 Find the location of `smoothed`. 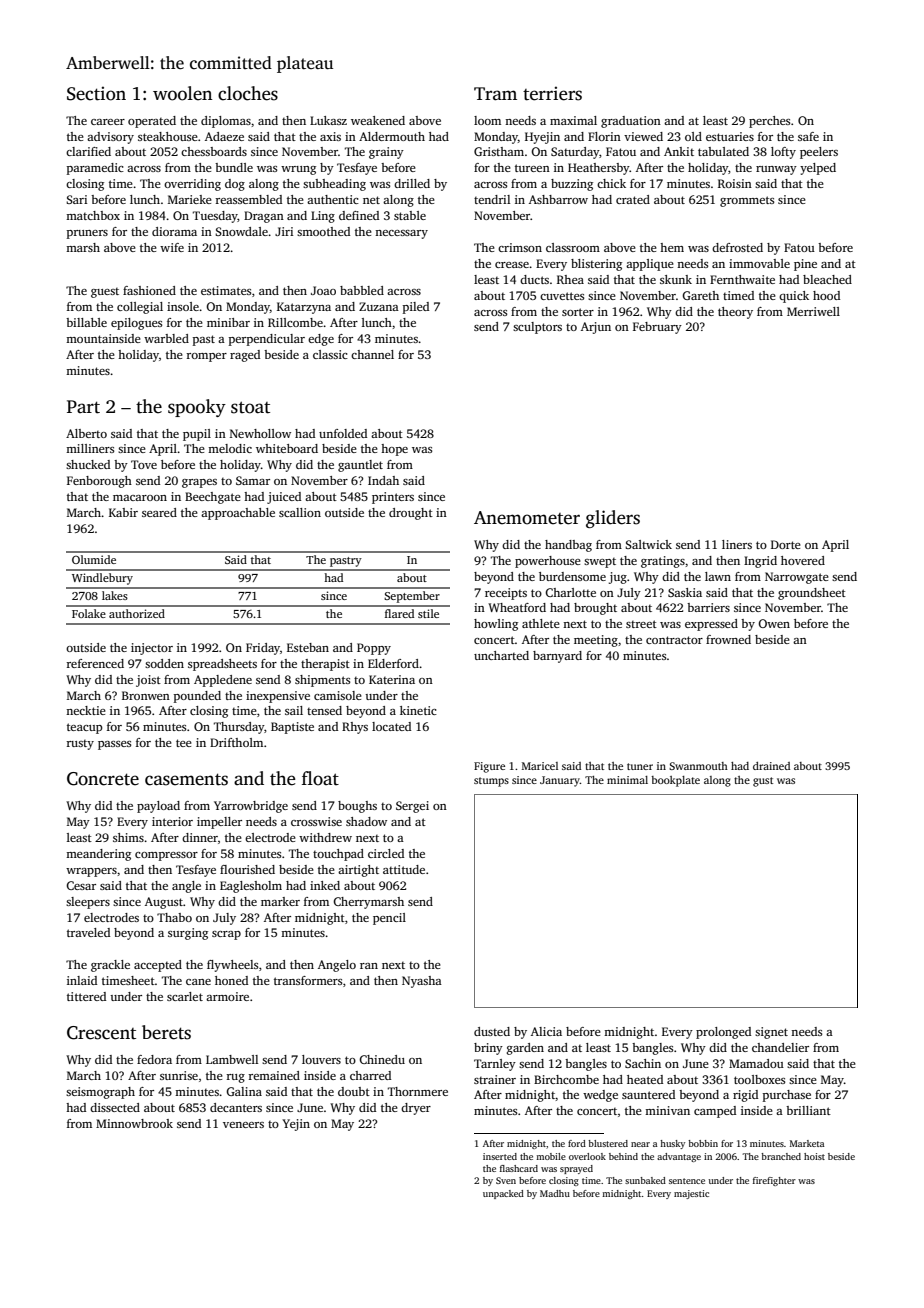

smoothed is located at coordinates (323, 231).
